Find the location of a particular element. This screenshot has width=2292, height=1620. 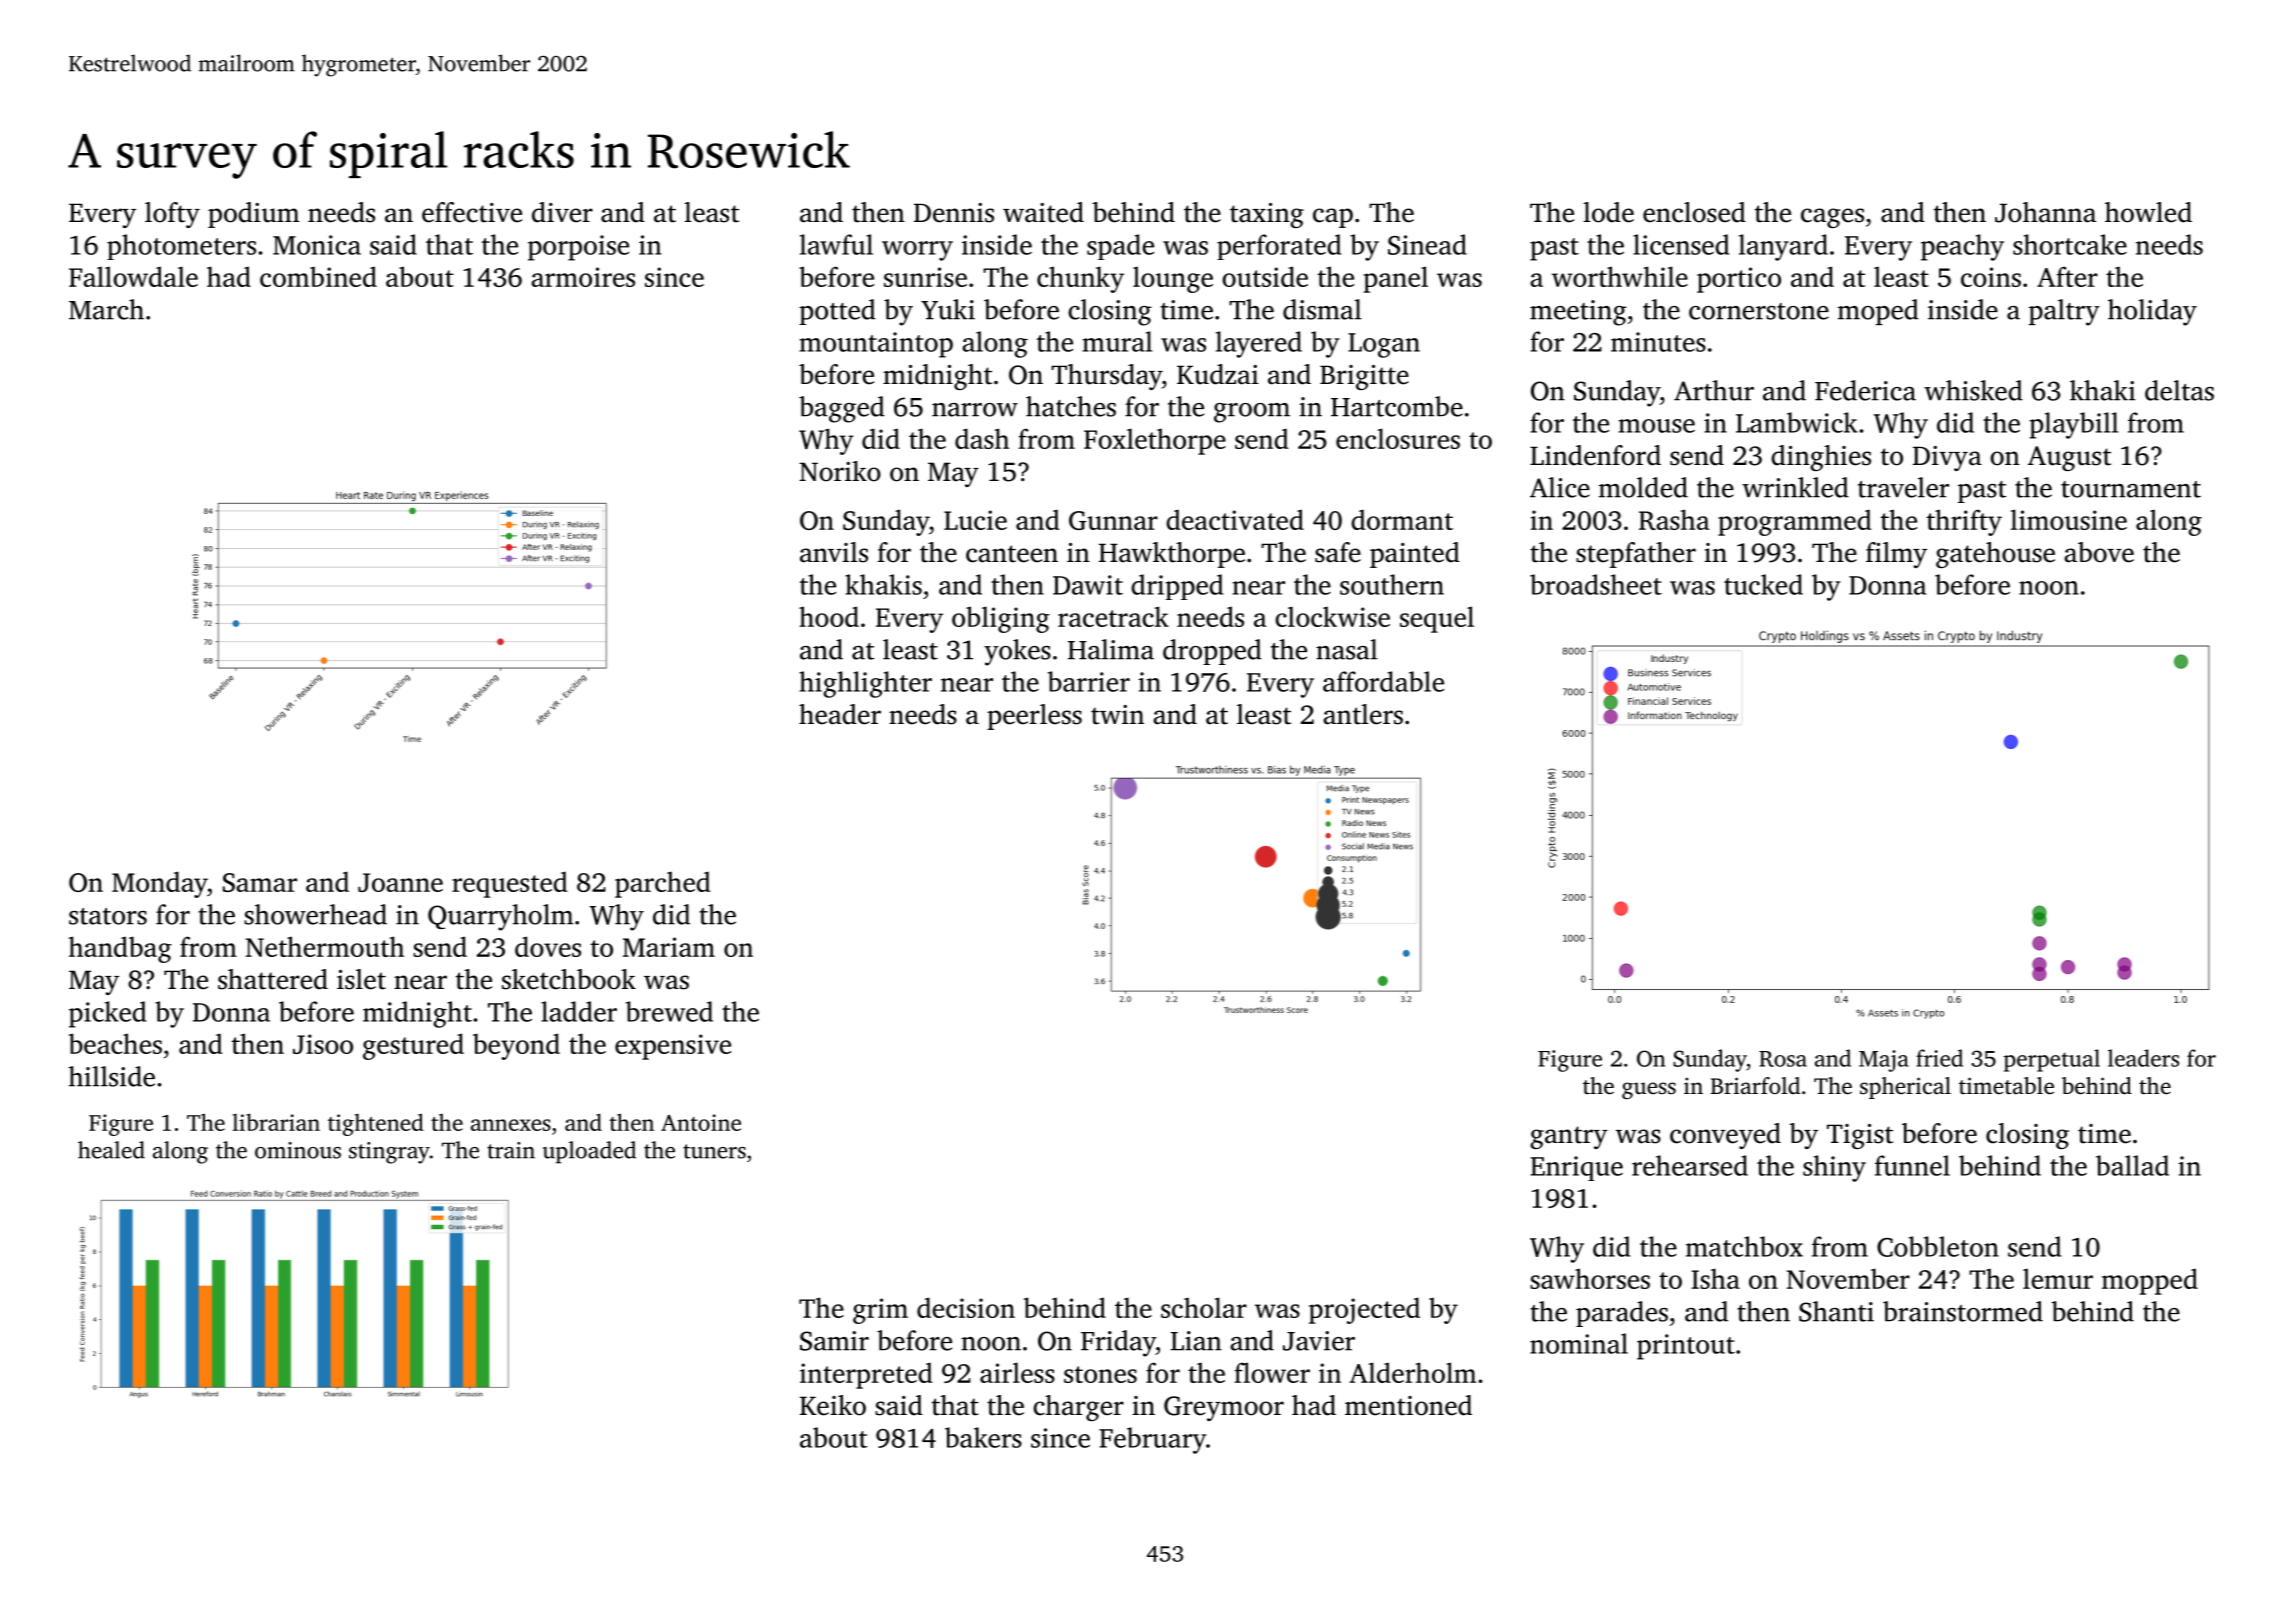

guess is located at coordinates (1649, 1091).
